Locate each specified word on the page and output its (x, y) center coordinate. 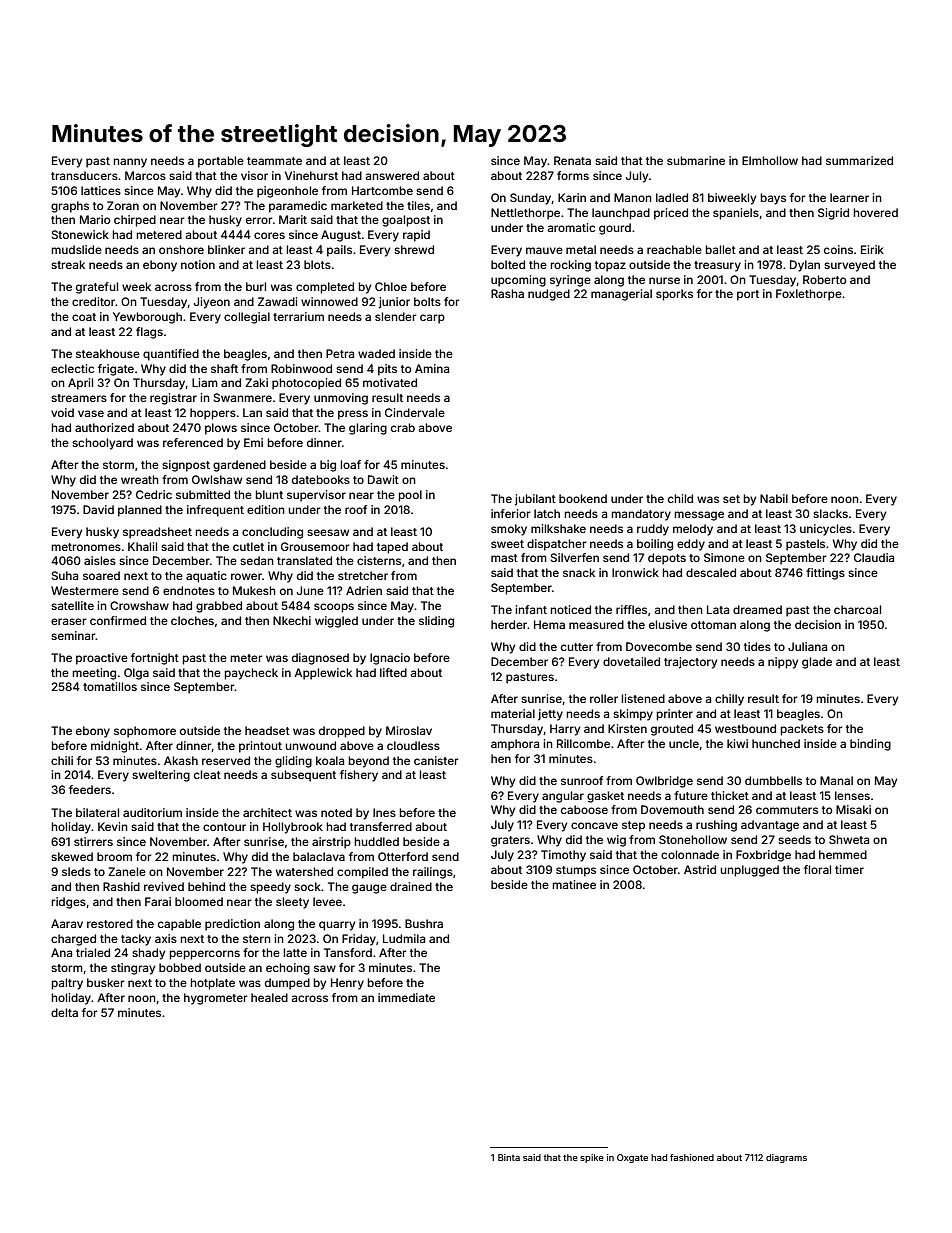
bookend (583, 498)
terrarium (298, 316)
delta (64, 1012)
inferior (510, 513)
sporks (674, 295)
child (680, 498)
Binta (509, 1157)
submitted (203, 494)
